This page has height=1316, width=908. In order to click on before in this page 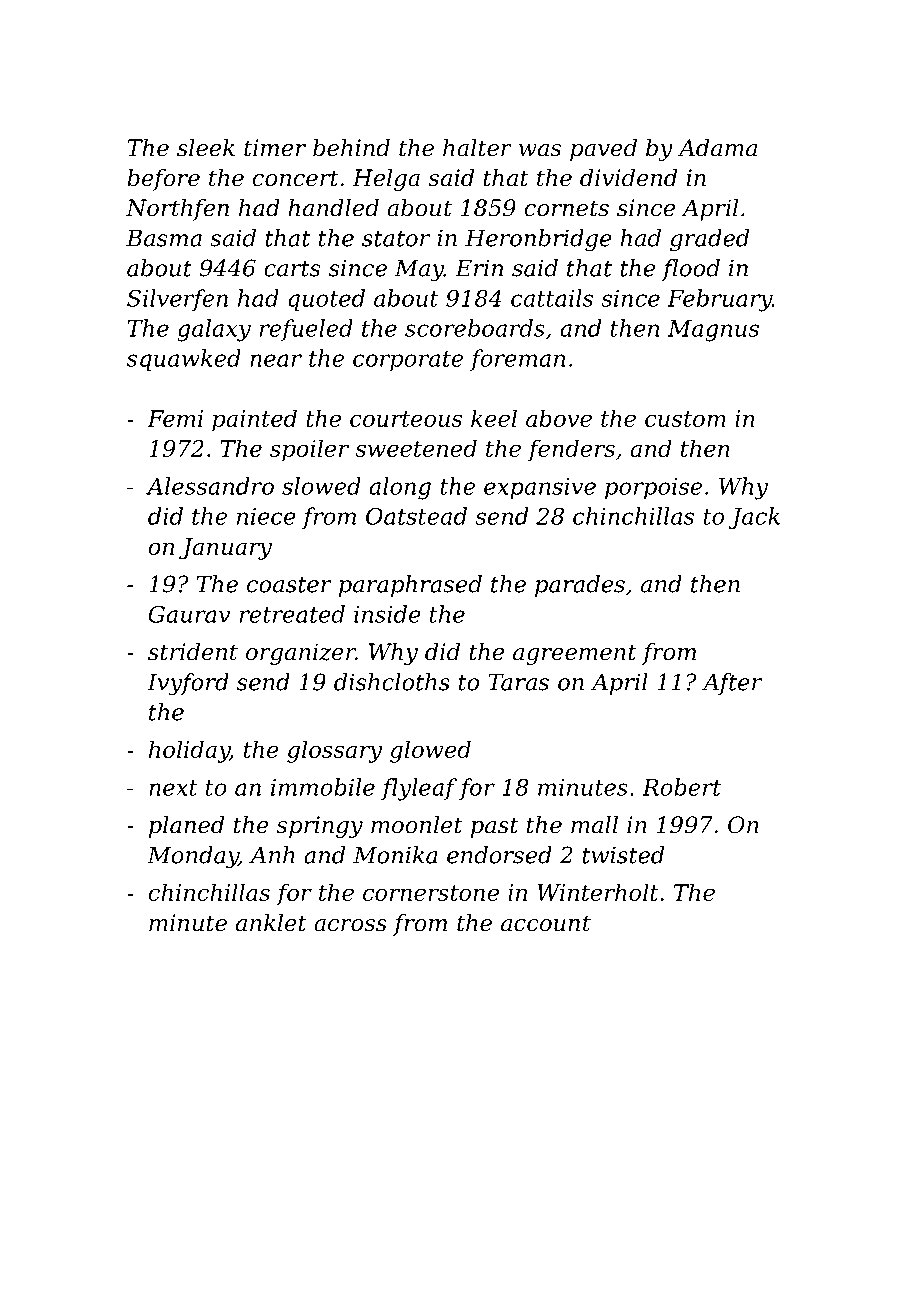, I will do `click(163, 180)`.
